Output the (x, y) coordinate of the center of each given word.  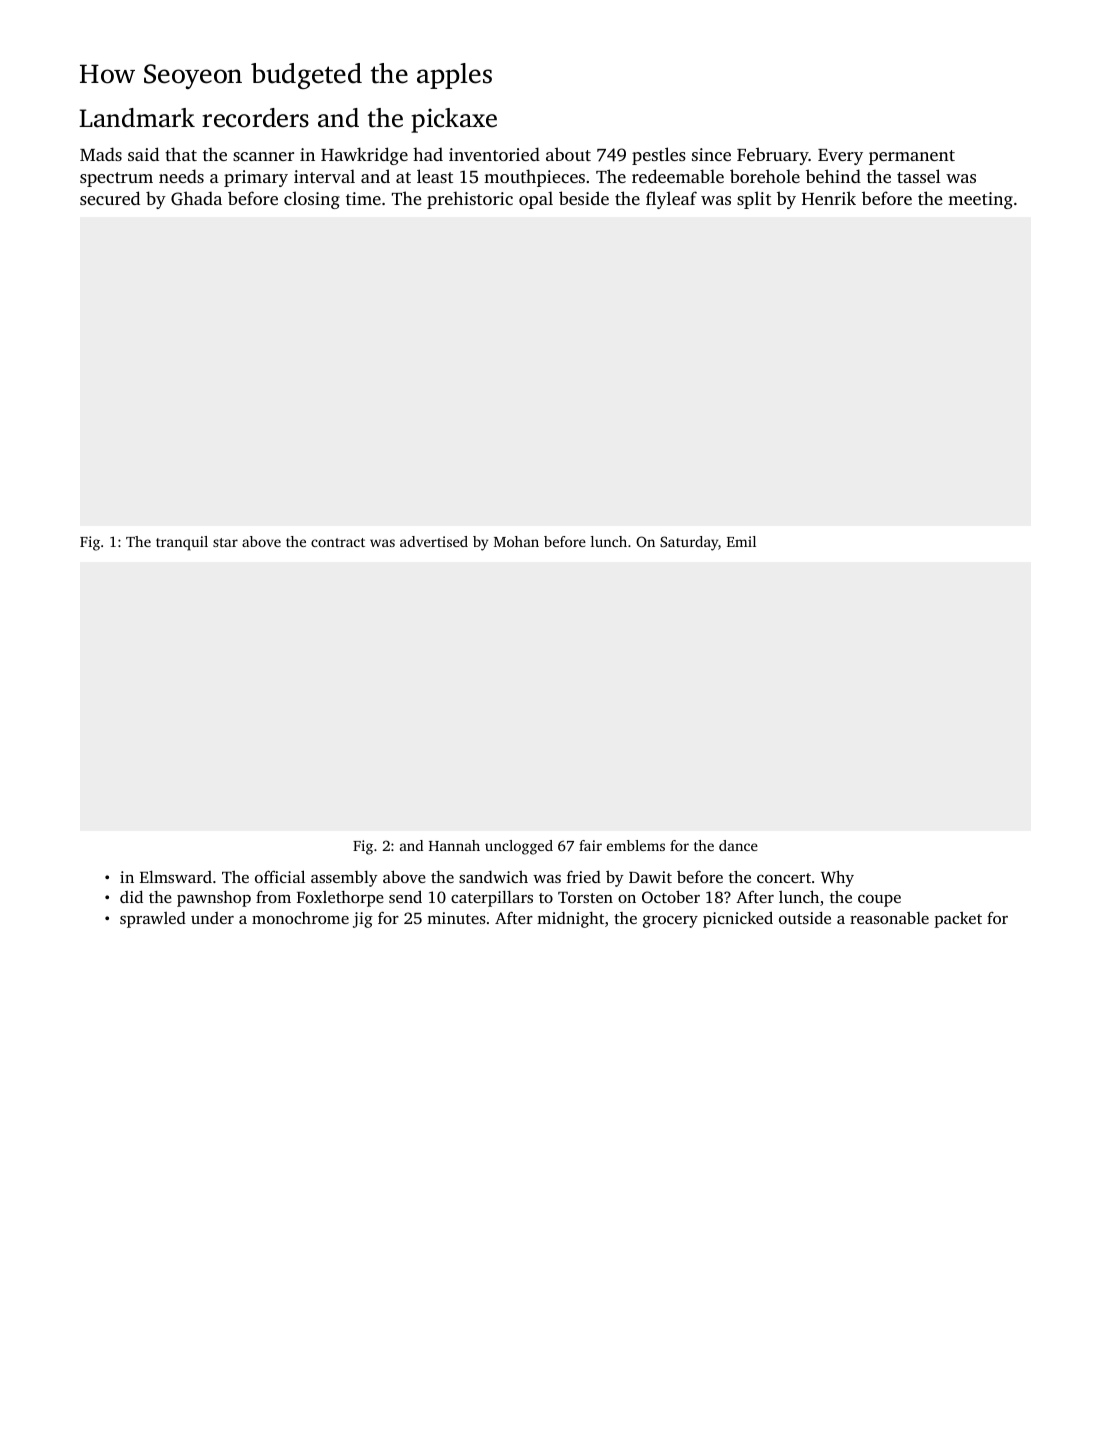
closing (312, 200)
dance (738, 845)
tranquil (182, 543)
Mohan (516, 541)
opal (536, 200)
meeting (980, 200)
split (754, 200)
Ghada (196, 198)
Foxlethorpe (340, 899)
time (363, 198)
